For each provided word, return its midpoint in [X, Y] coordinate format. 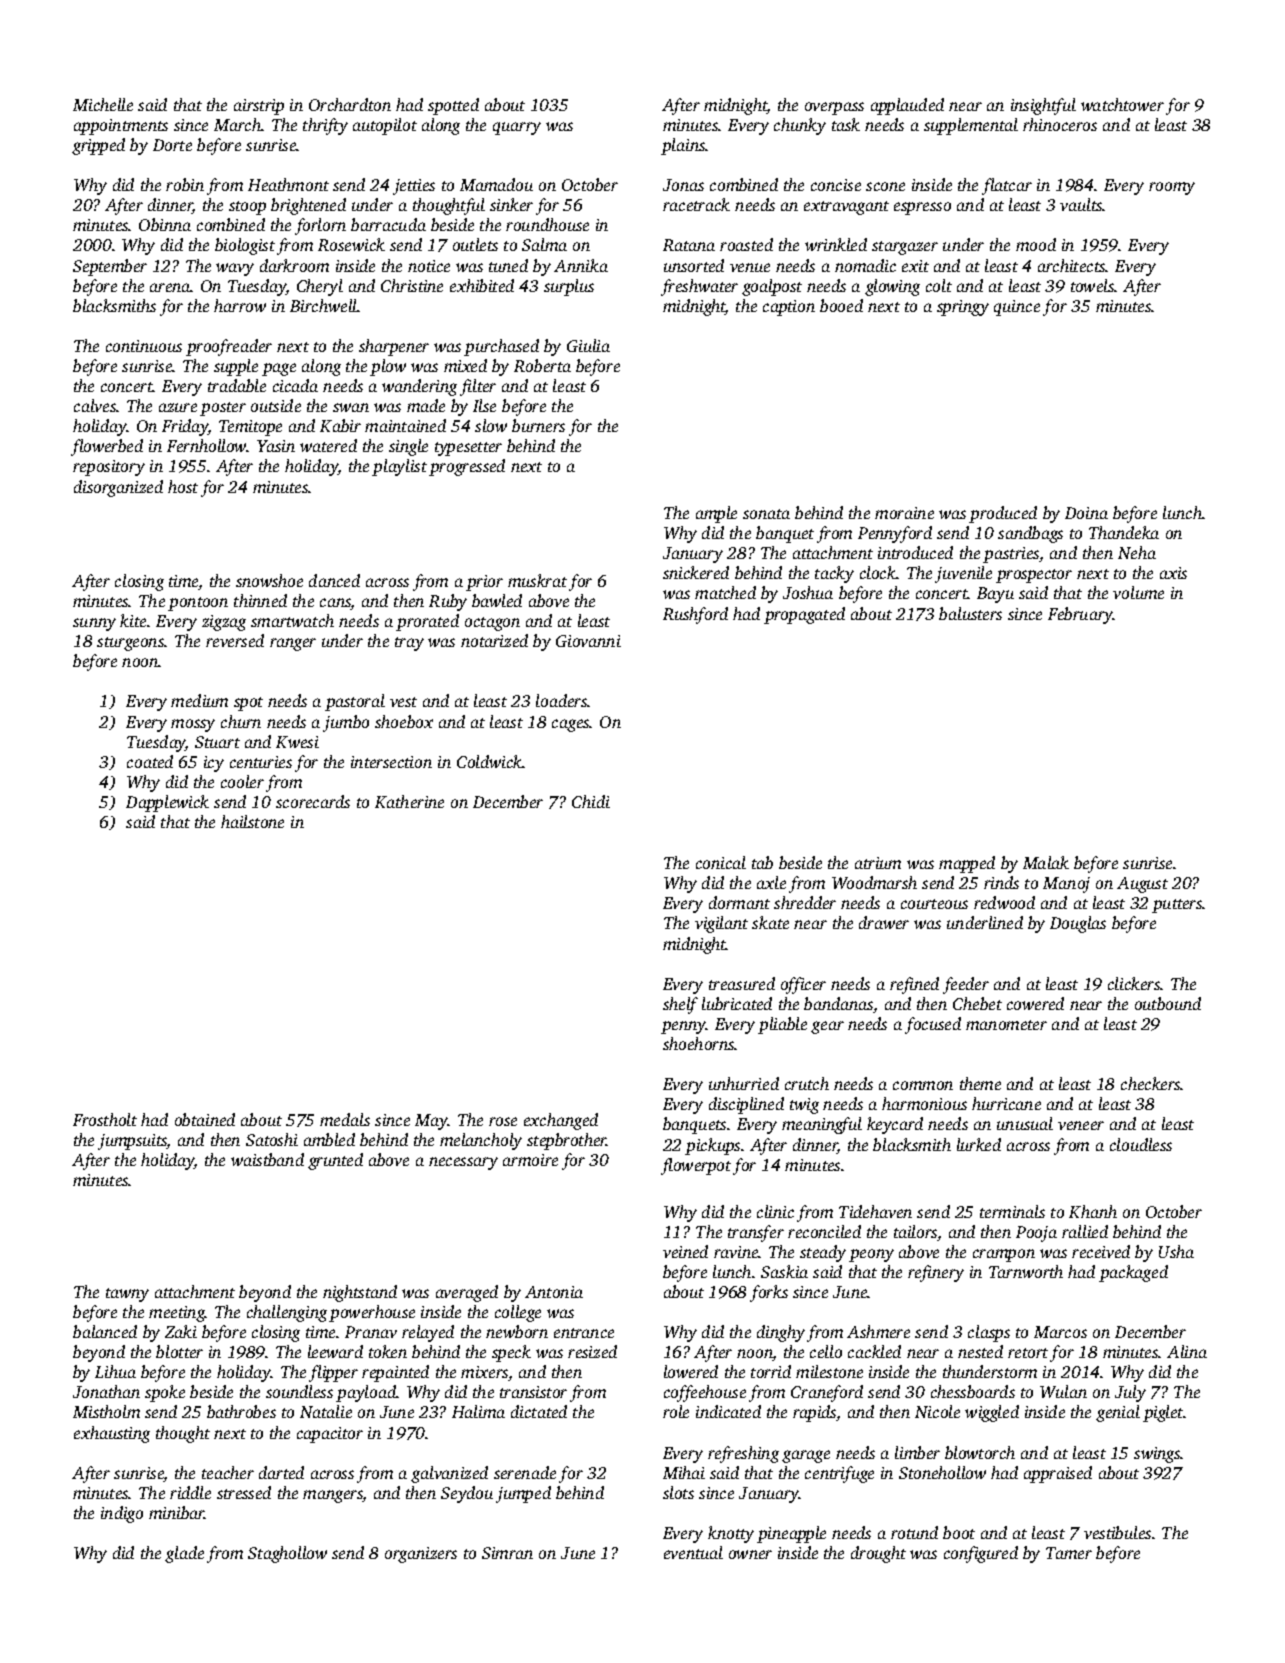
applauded [907, 106]
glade [184, 1554]
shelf [680, 1005]
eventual [693, 1552]
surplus [569, 287]
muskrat [537, 580]
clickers [1134, 983]
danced [334, 580]
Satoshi [272, 1139]
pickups [712, 1146]
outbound [1168, 1003]
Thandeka [1124, 532]
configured [981, 1554]
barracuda [388, 224]
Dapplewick [167, 803]
